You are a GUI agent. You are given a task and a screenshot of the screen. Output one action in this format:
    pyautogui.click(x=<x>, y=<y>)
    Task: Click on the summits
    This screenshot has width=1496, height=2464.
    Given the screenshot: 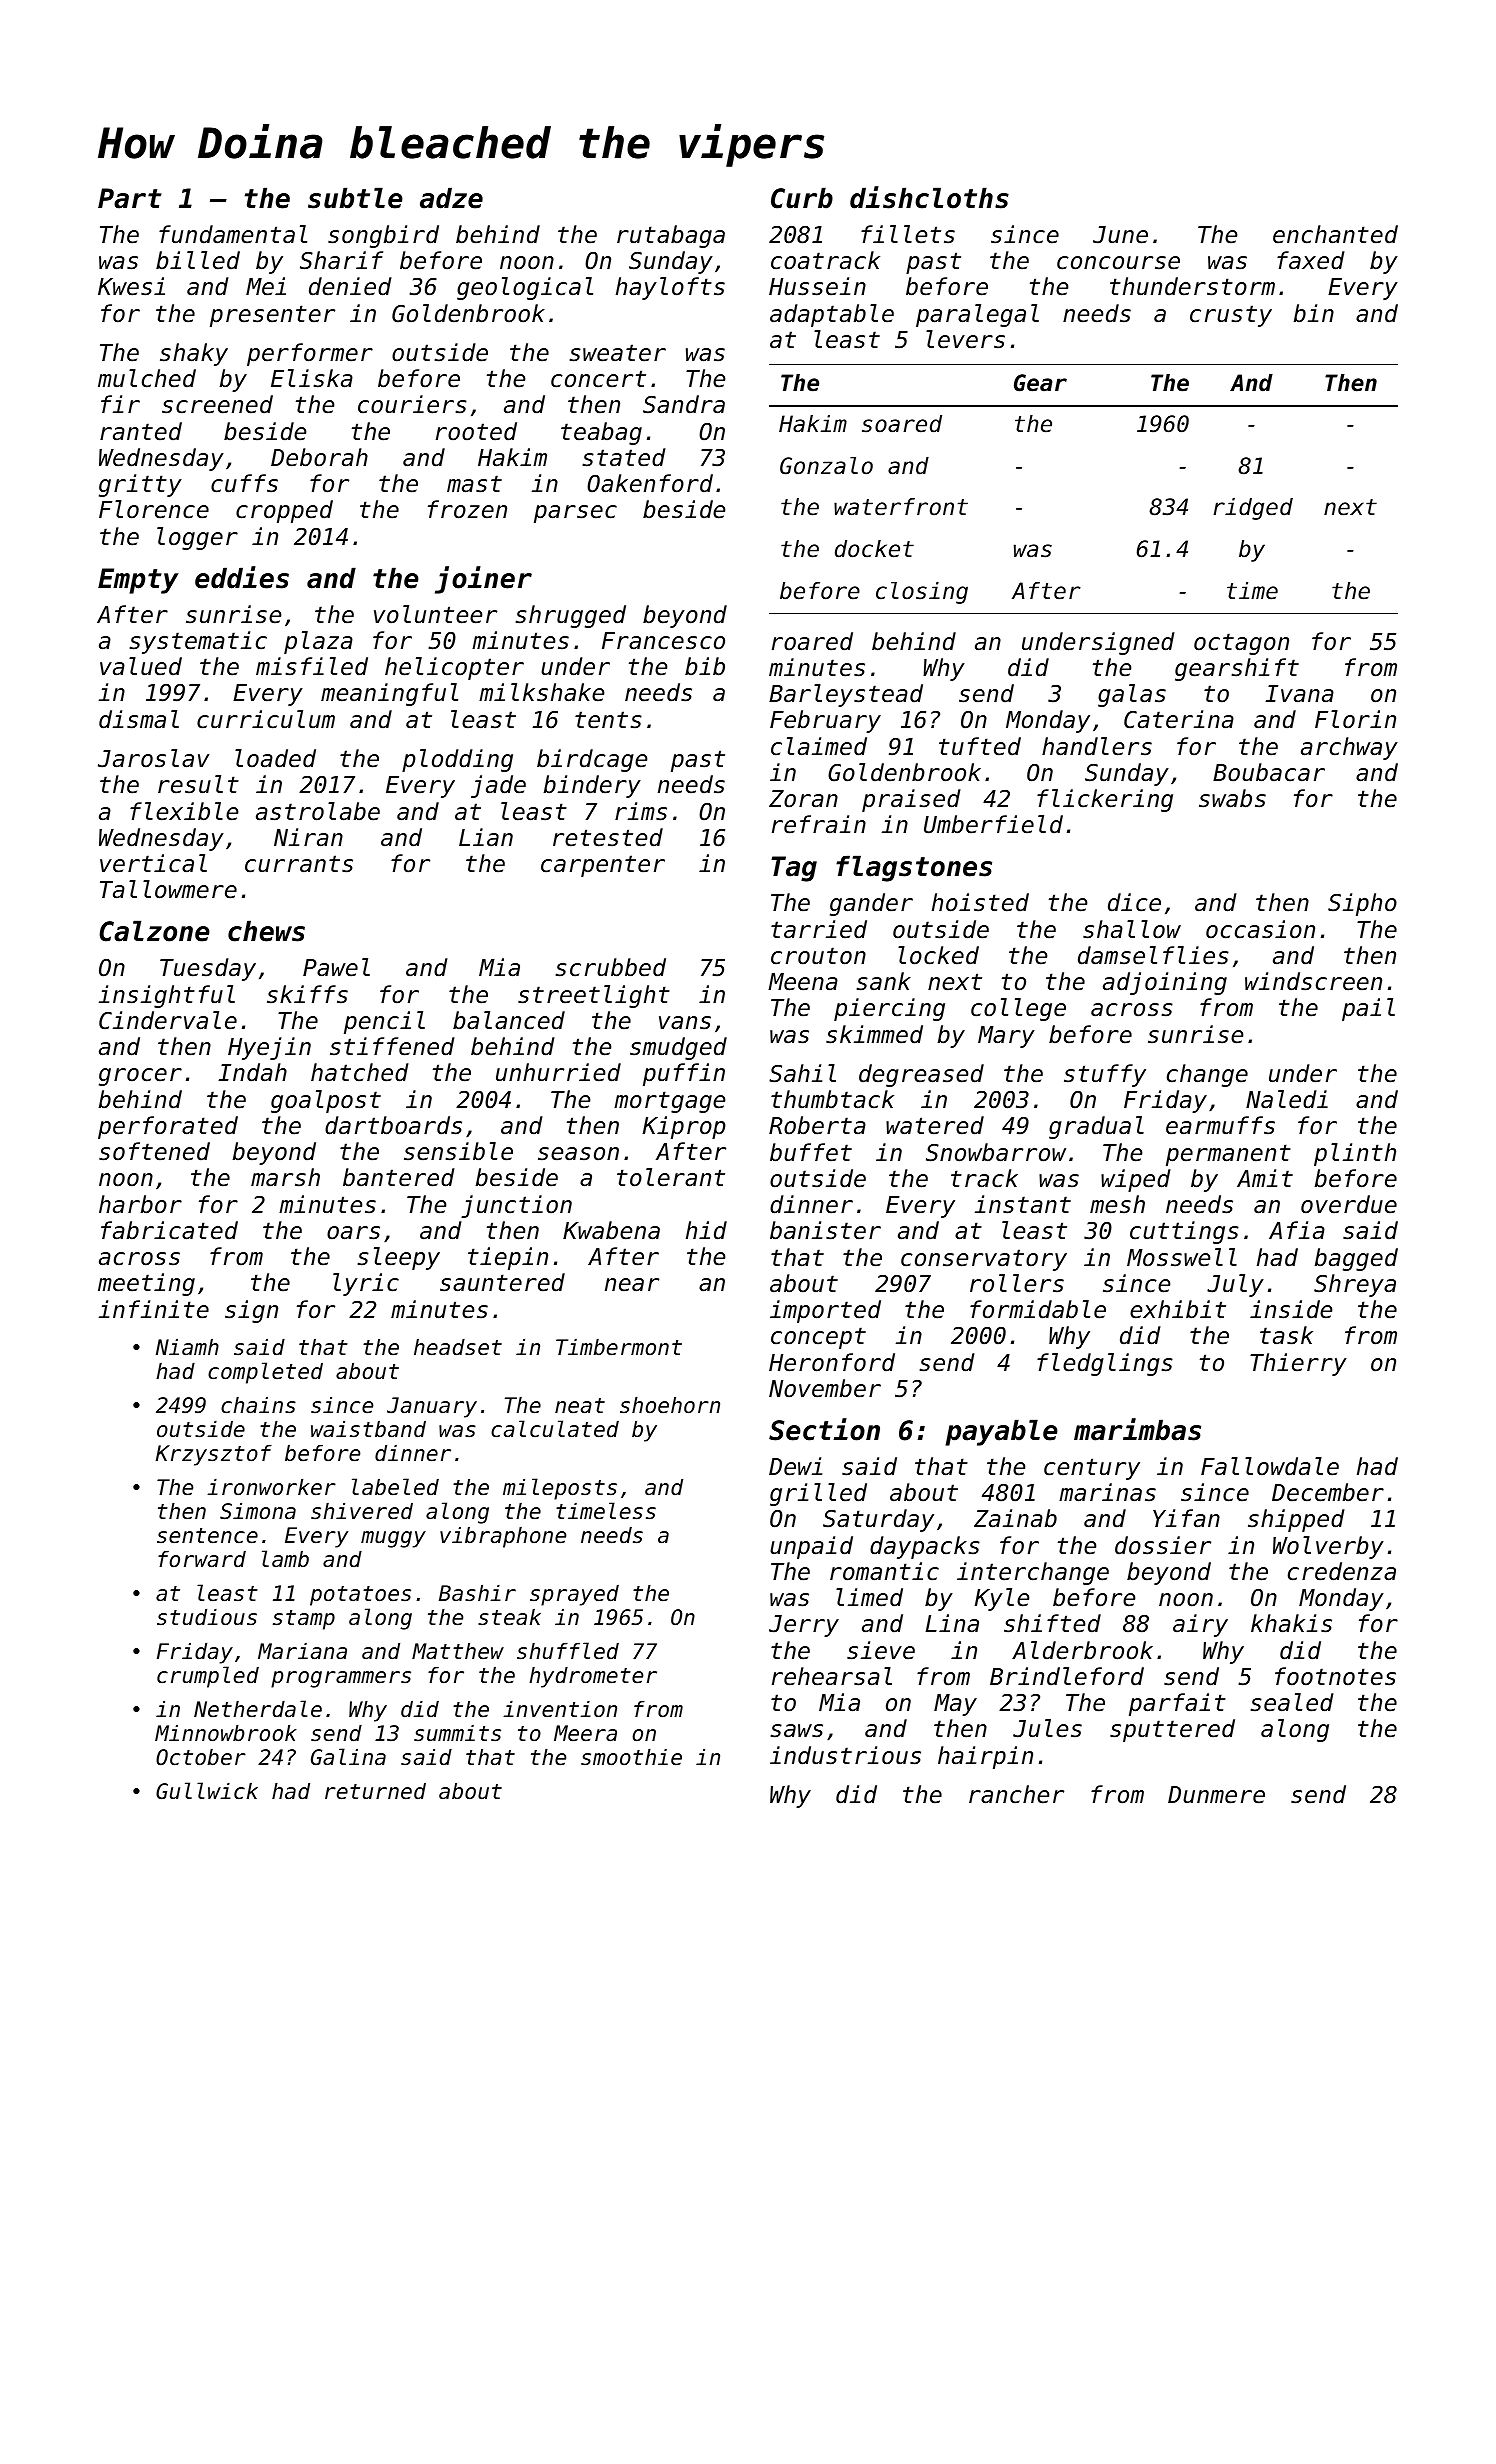 What is the action you would take?
    pyautogui.click(x=457, y=1733)
